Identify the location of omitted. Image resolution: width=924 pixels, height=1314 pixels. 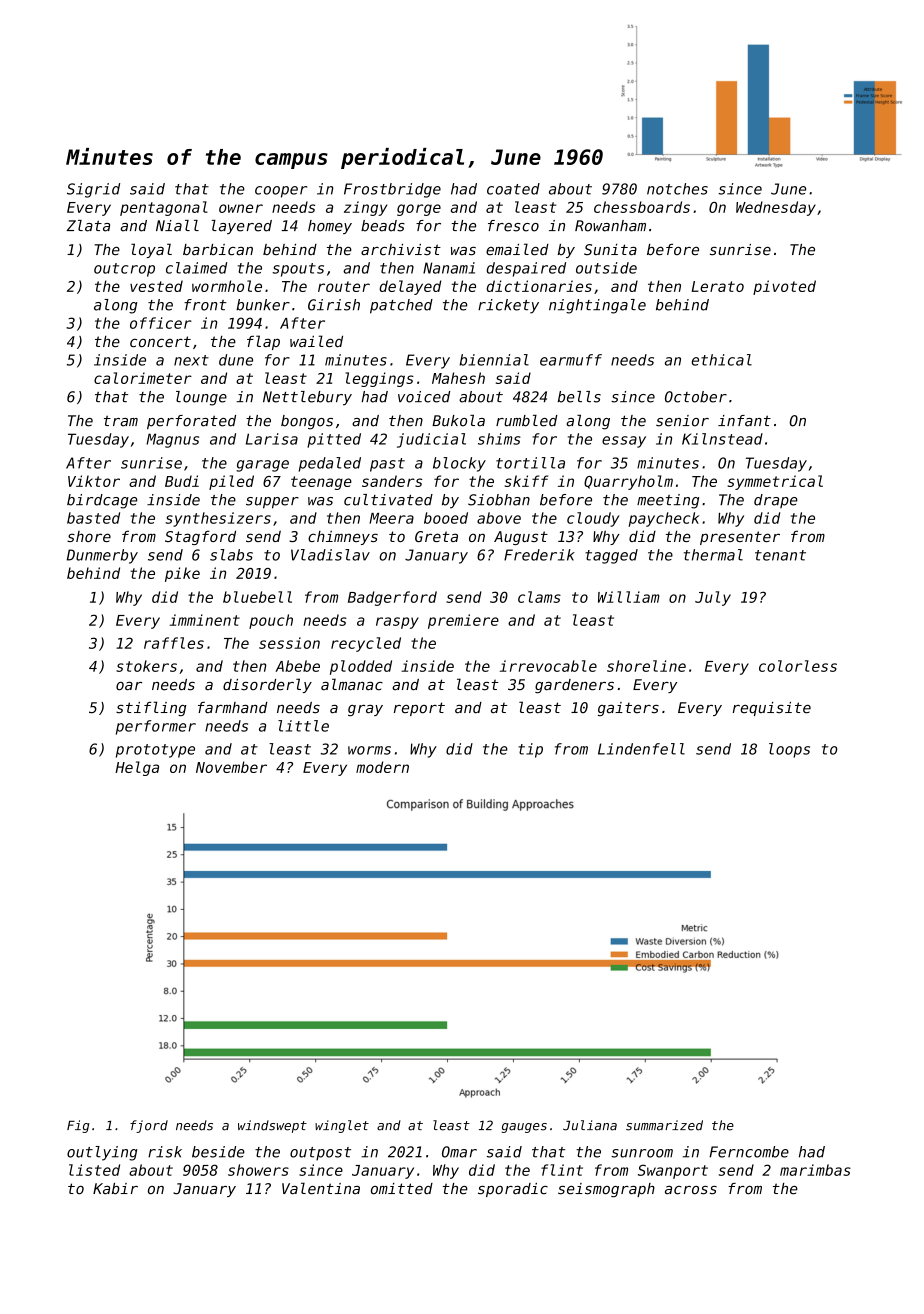
(402, 1189).
